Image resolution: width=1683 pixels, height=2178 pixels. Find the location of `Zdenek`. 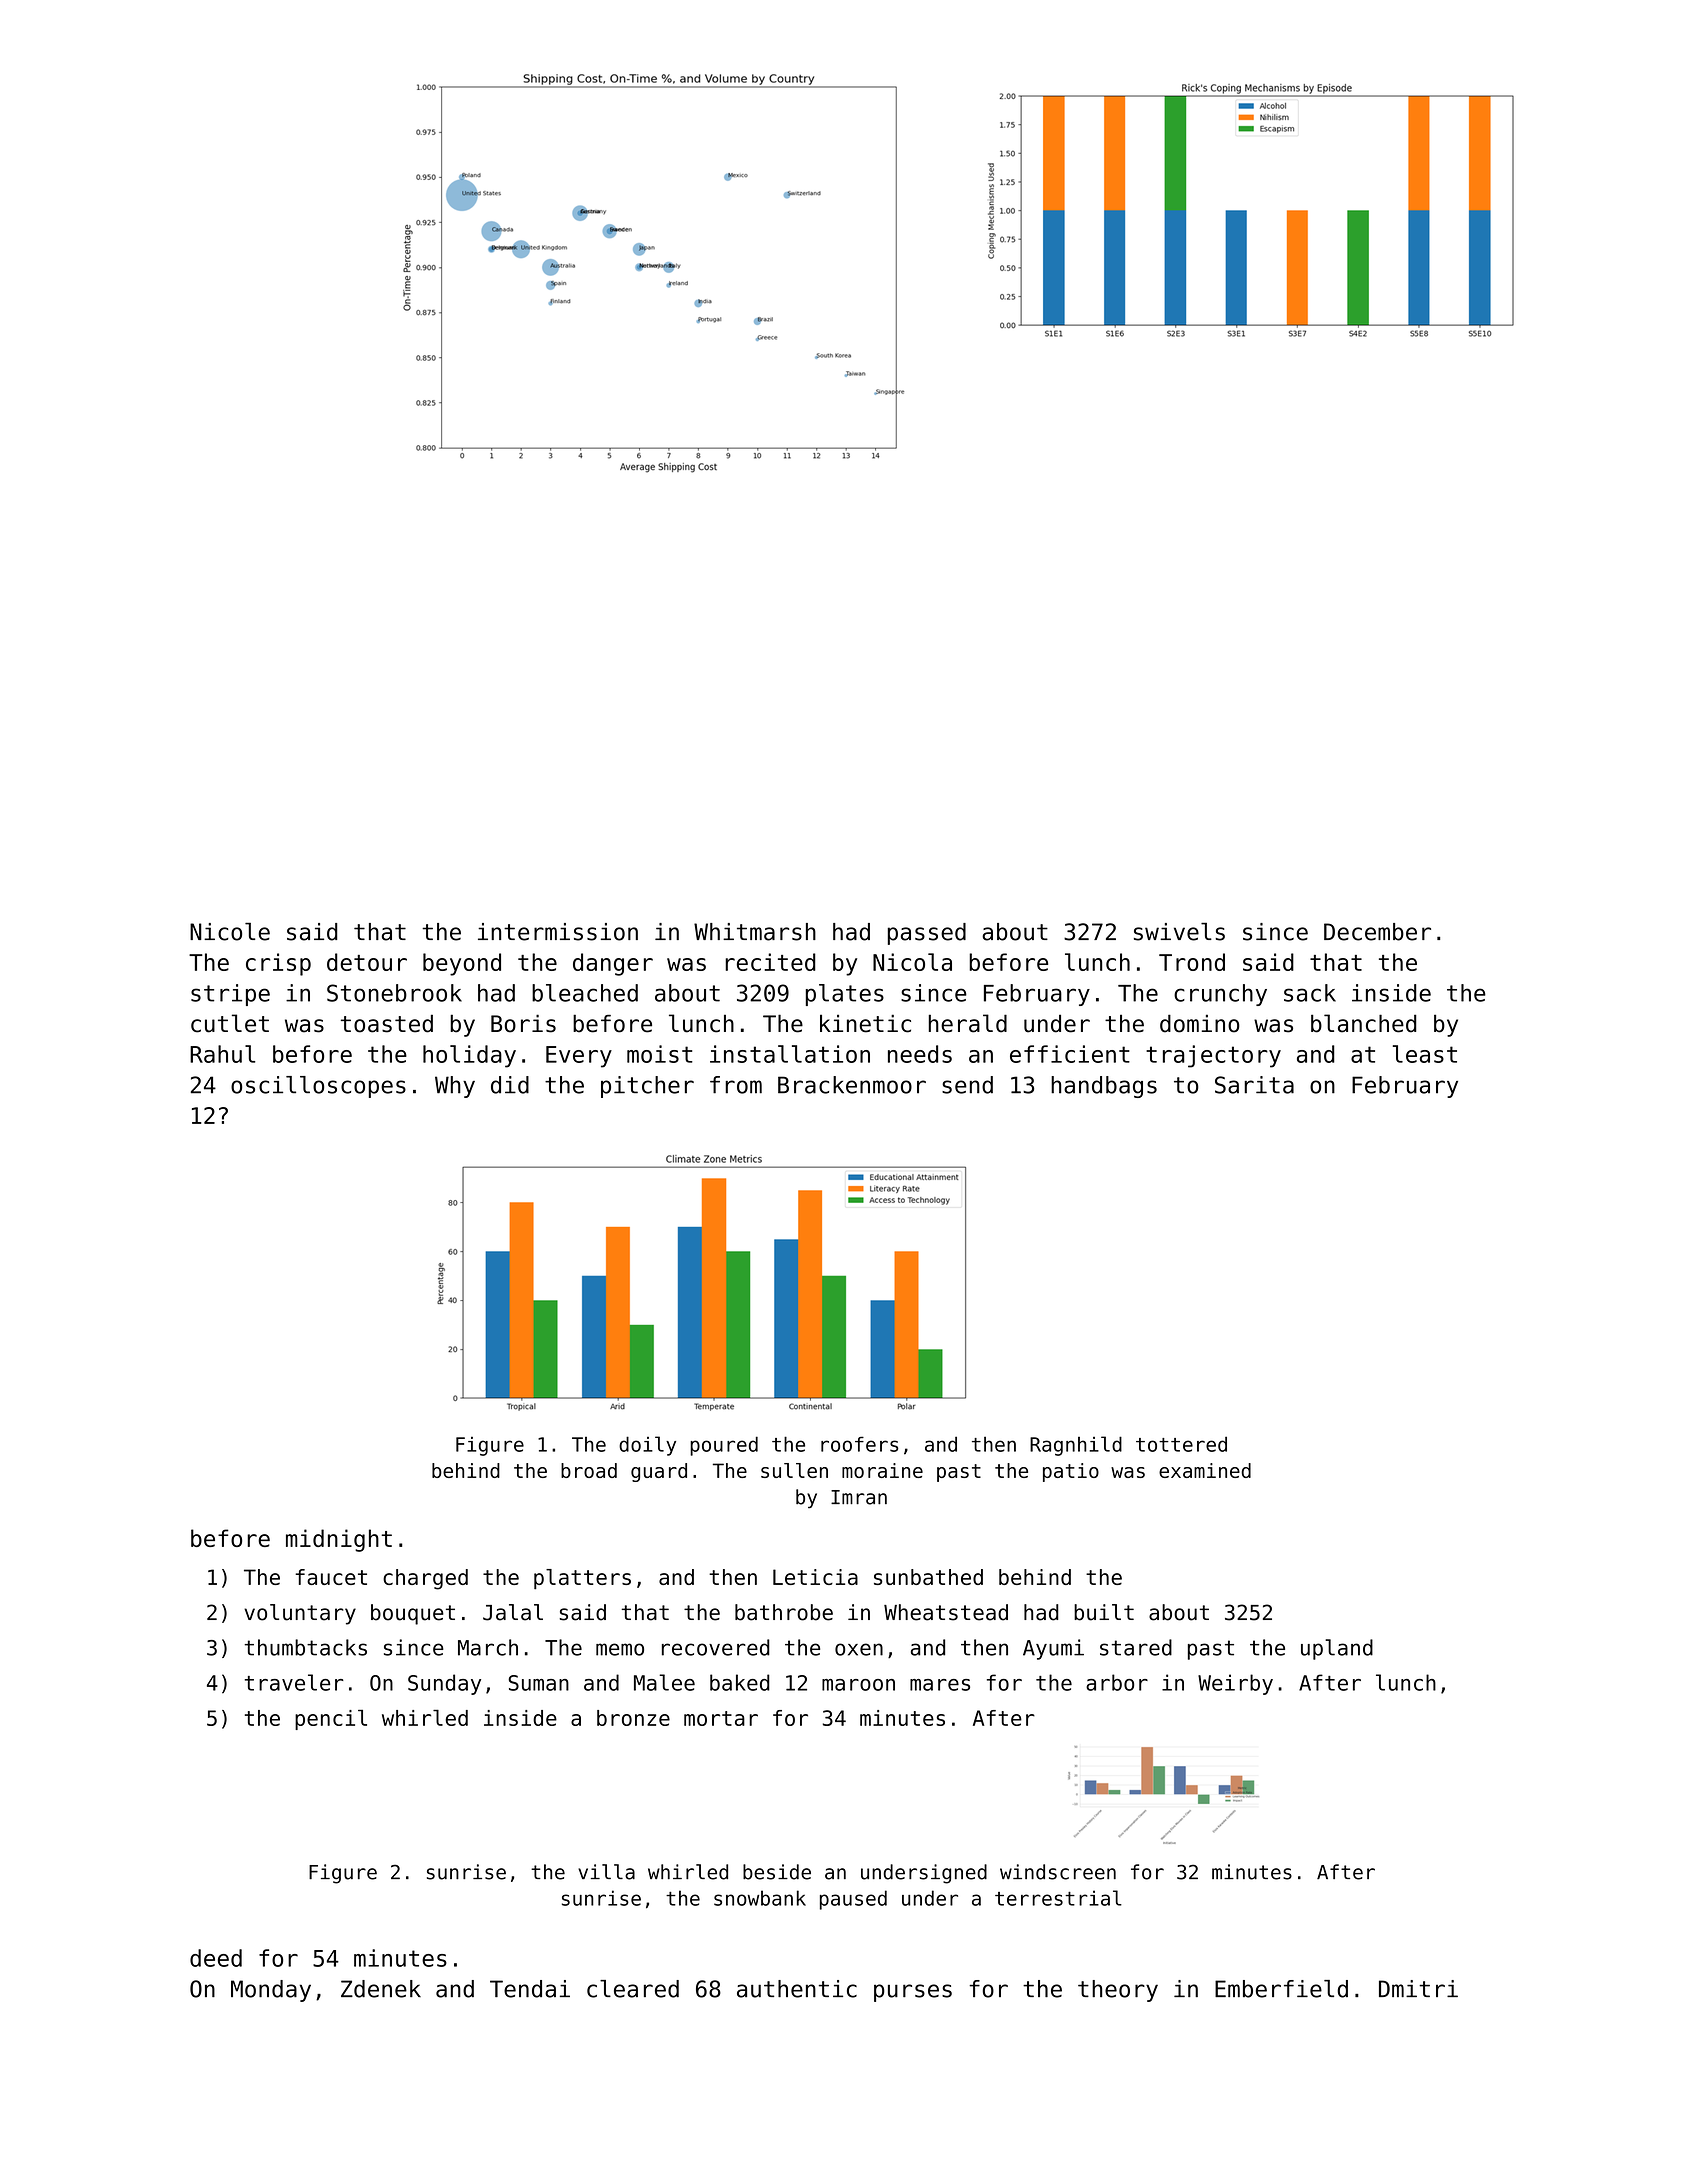

Zdenek is located at coordinates (381, 1989).
